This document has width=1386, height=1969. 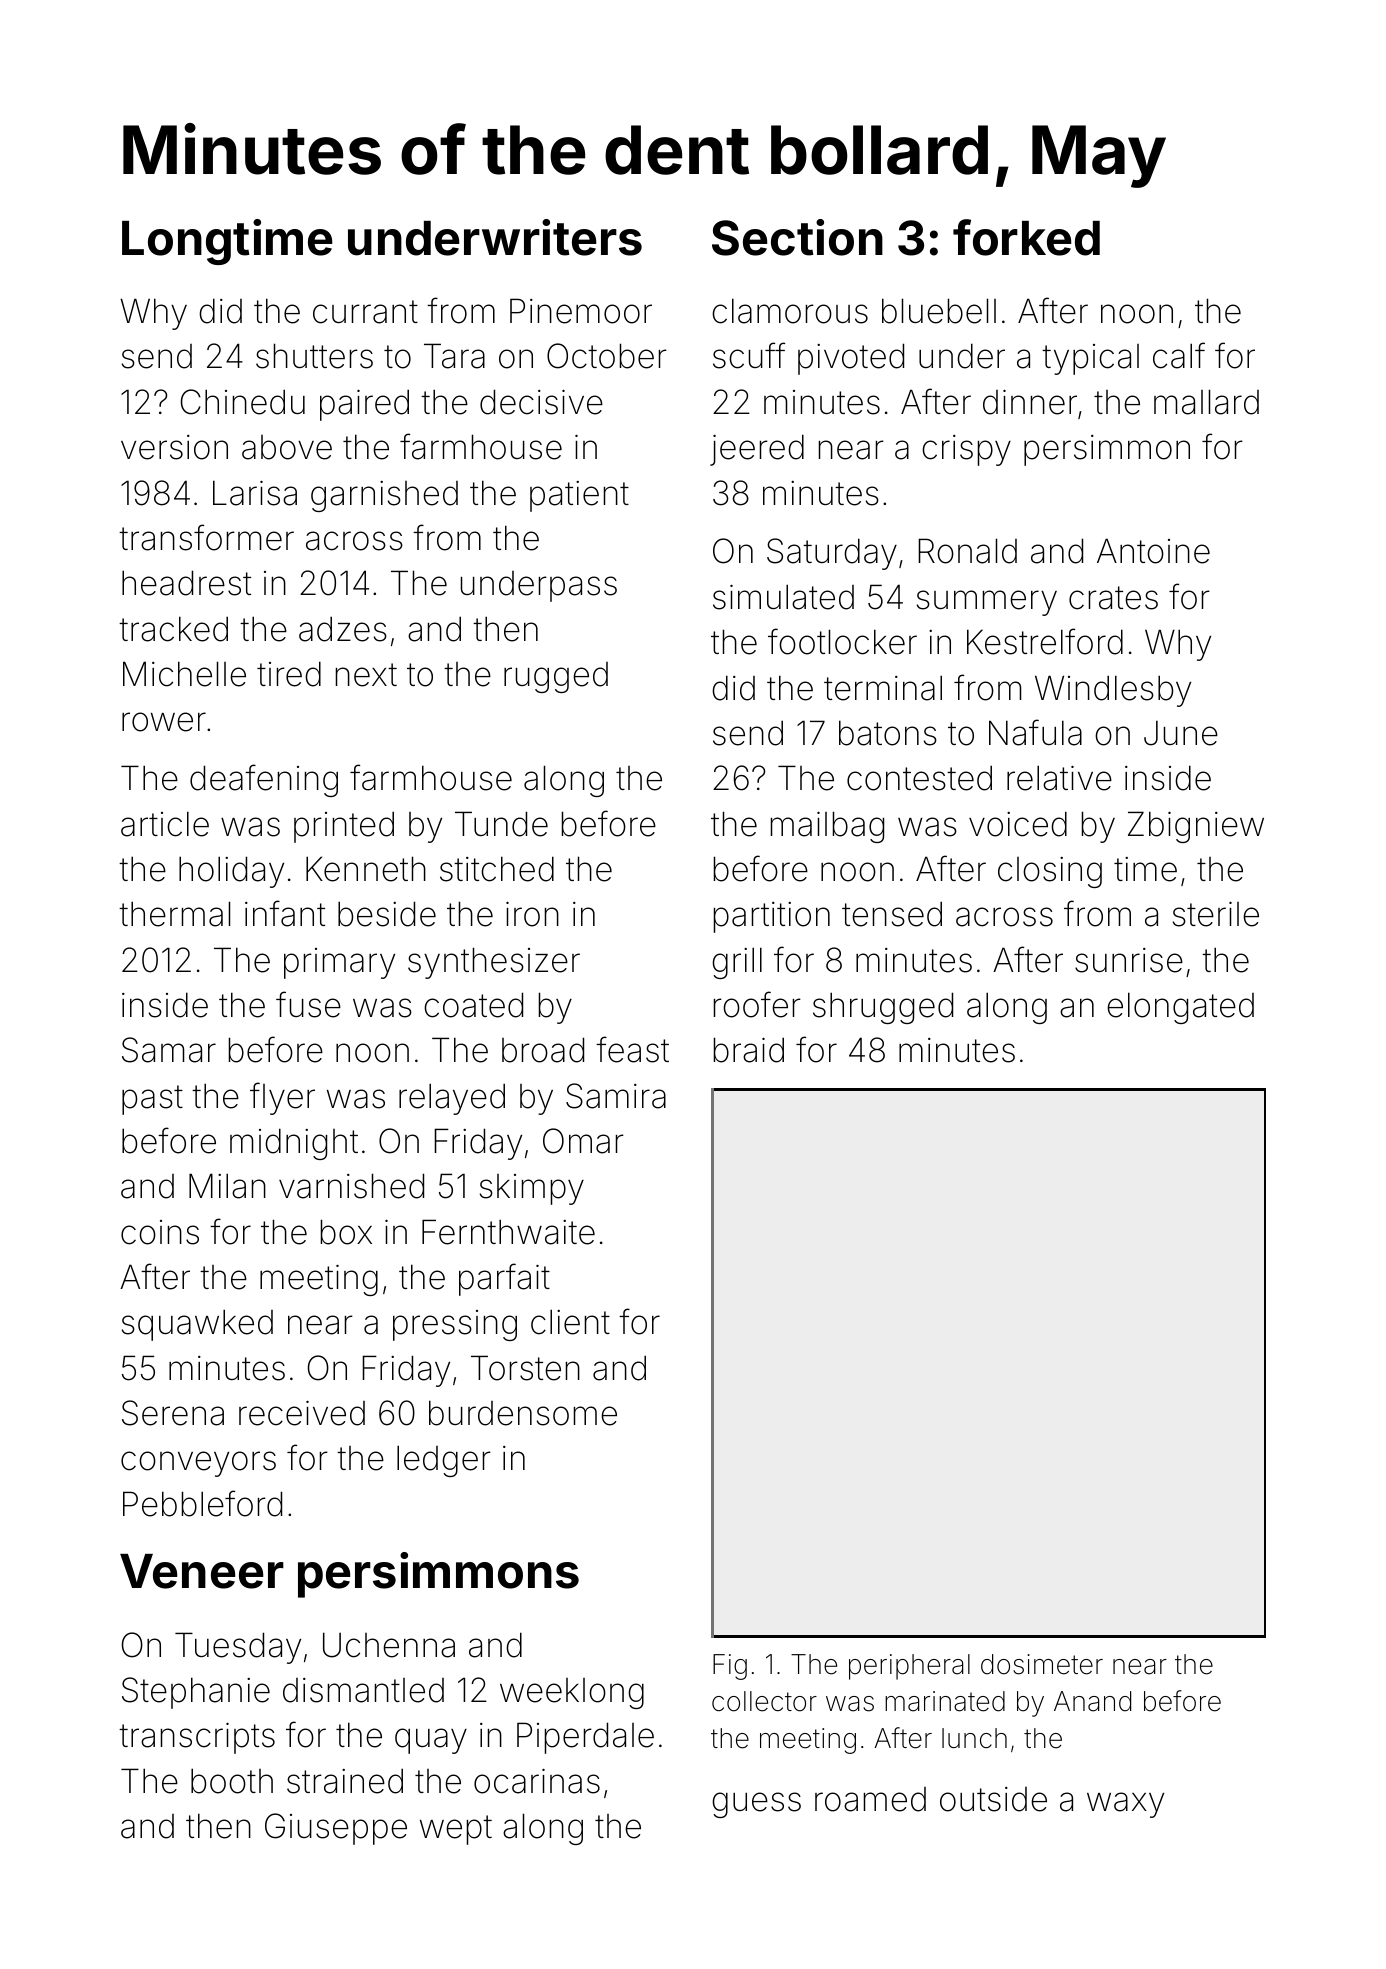 What do you see at coordinates (772, 917) in the document?
I see `partition` at bounding box center [772, 917].
